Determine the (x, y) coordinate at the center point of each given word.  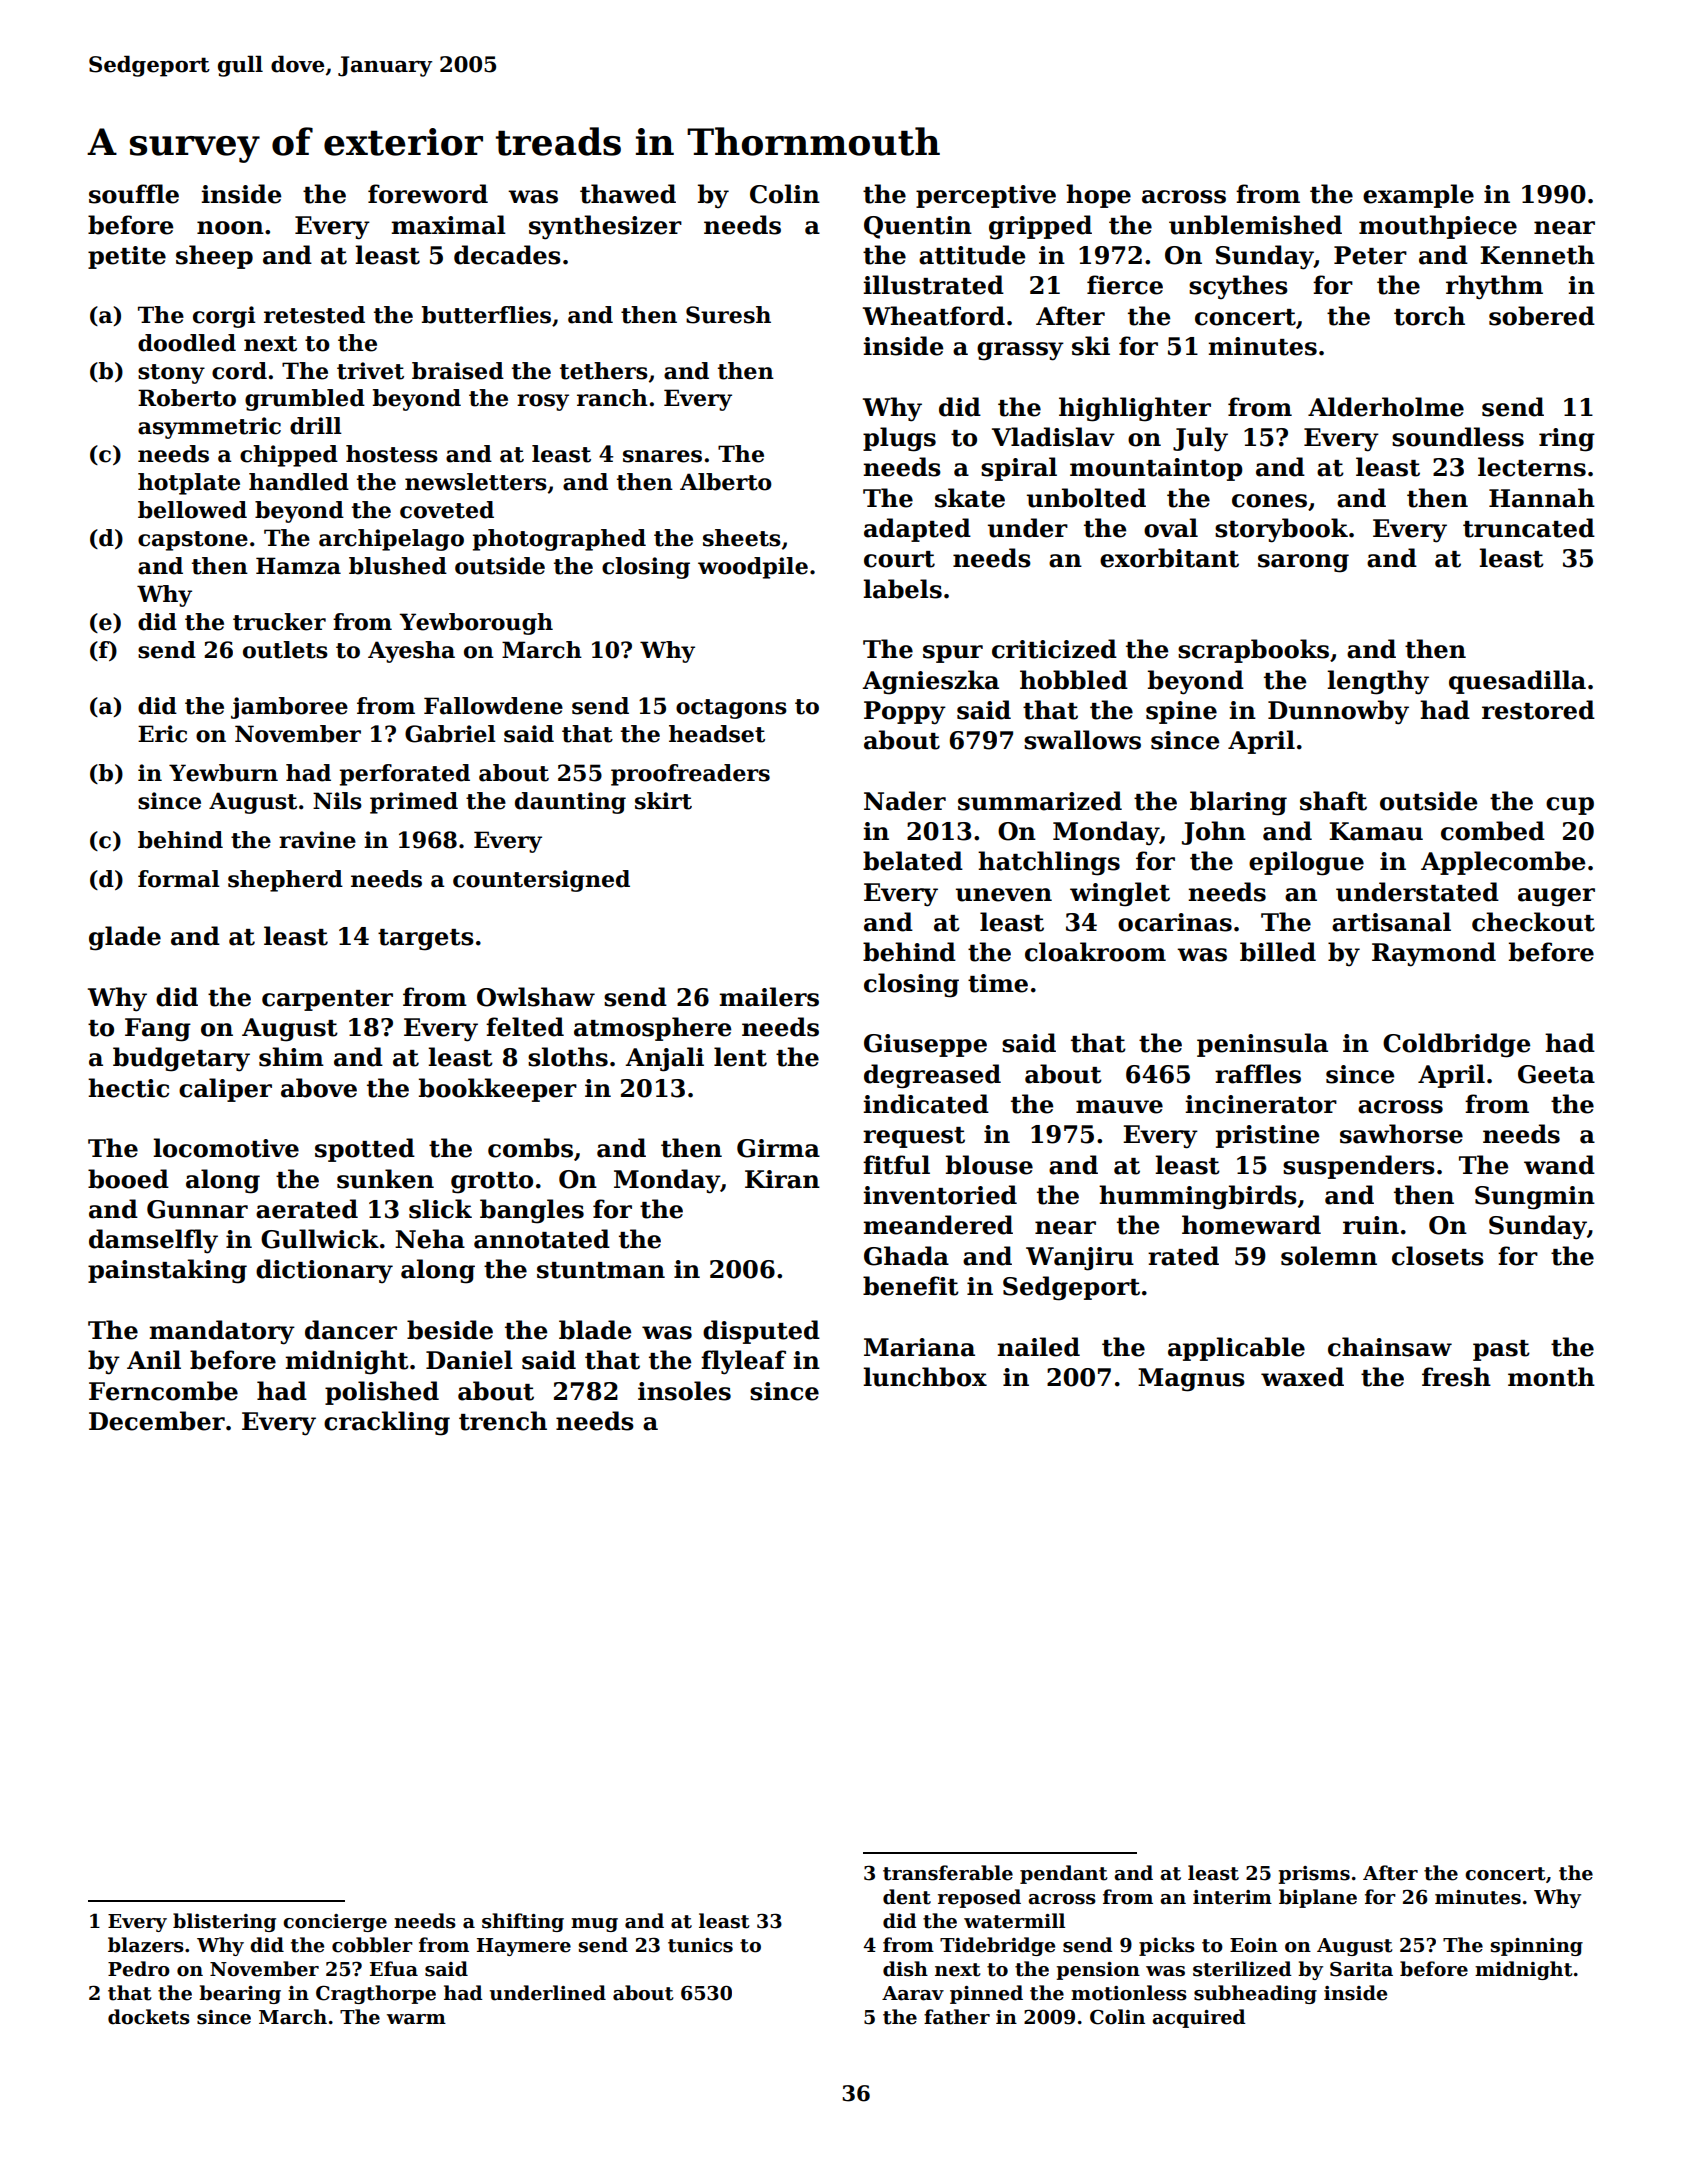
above (319, 1088)
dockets (149, 2017)
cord (239, 371)
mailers (769, 997)
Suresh (728, 315)
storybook (1281, 530)
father (957, 2017)
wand (1559, 1165)
